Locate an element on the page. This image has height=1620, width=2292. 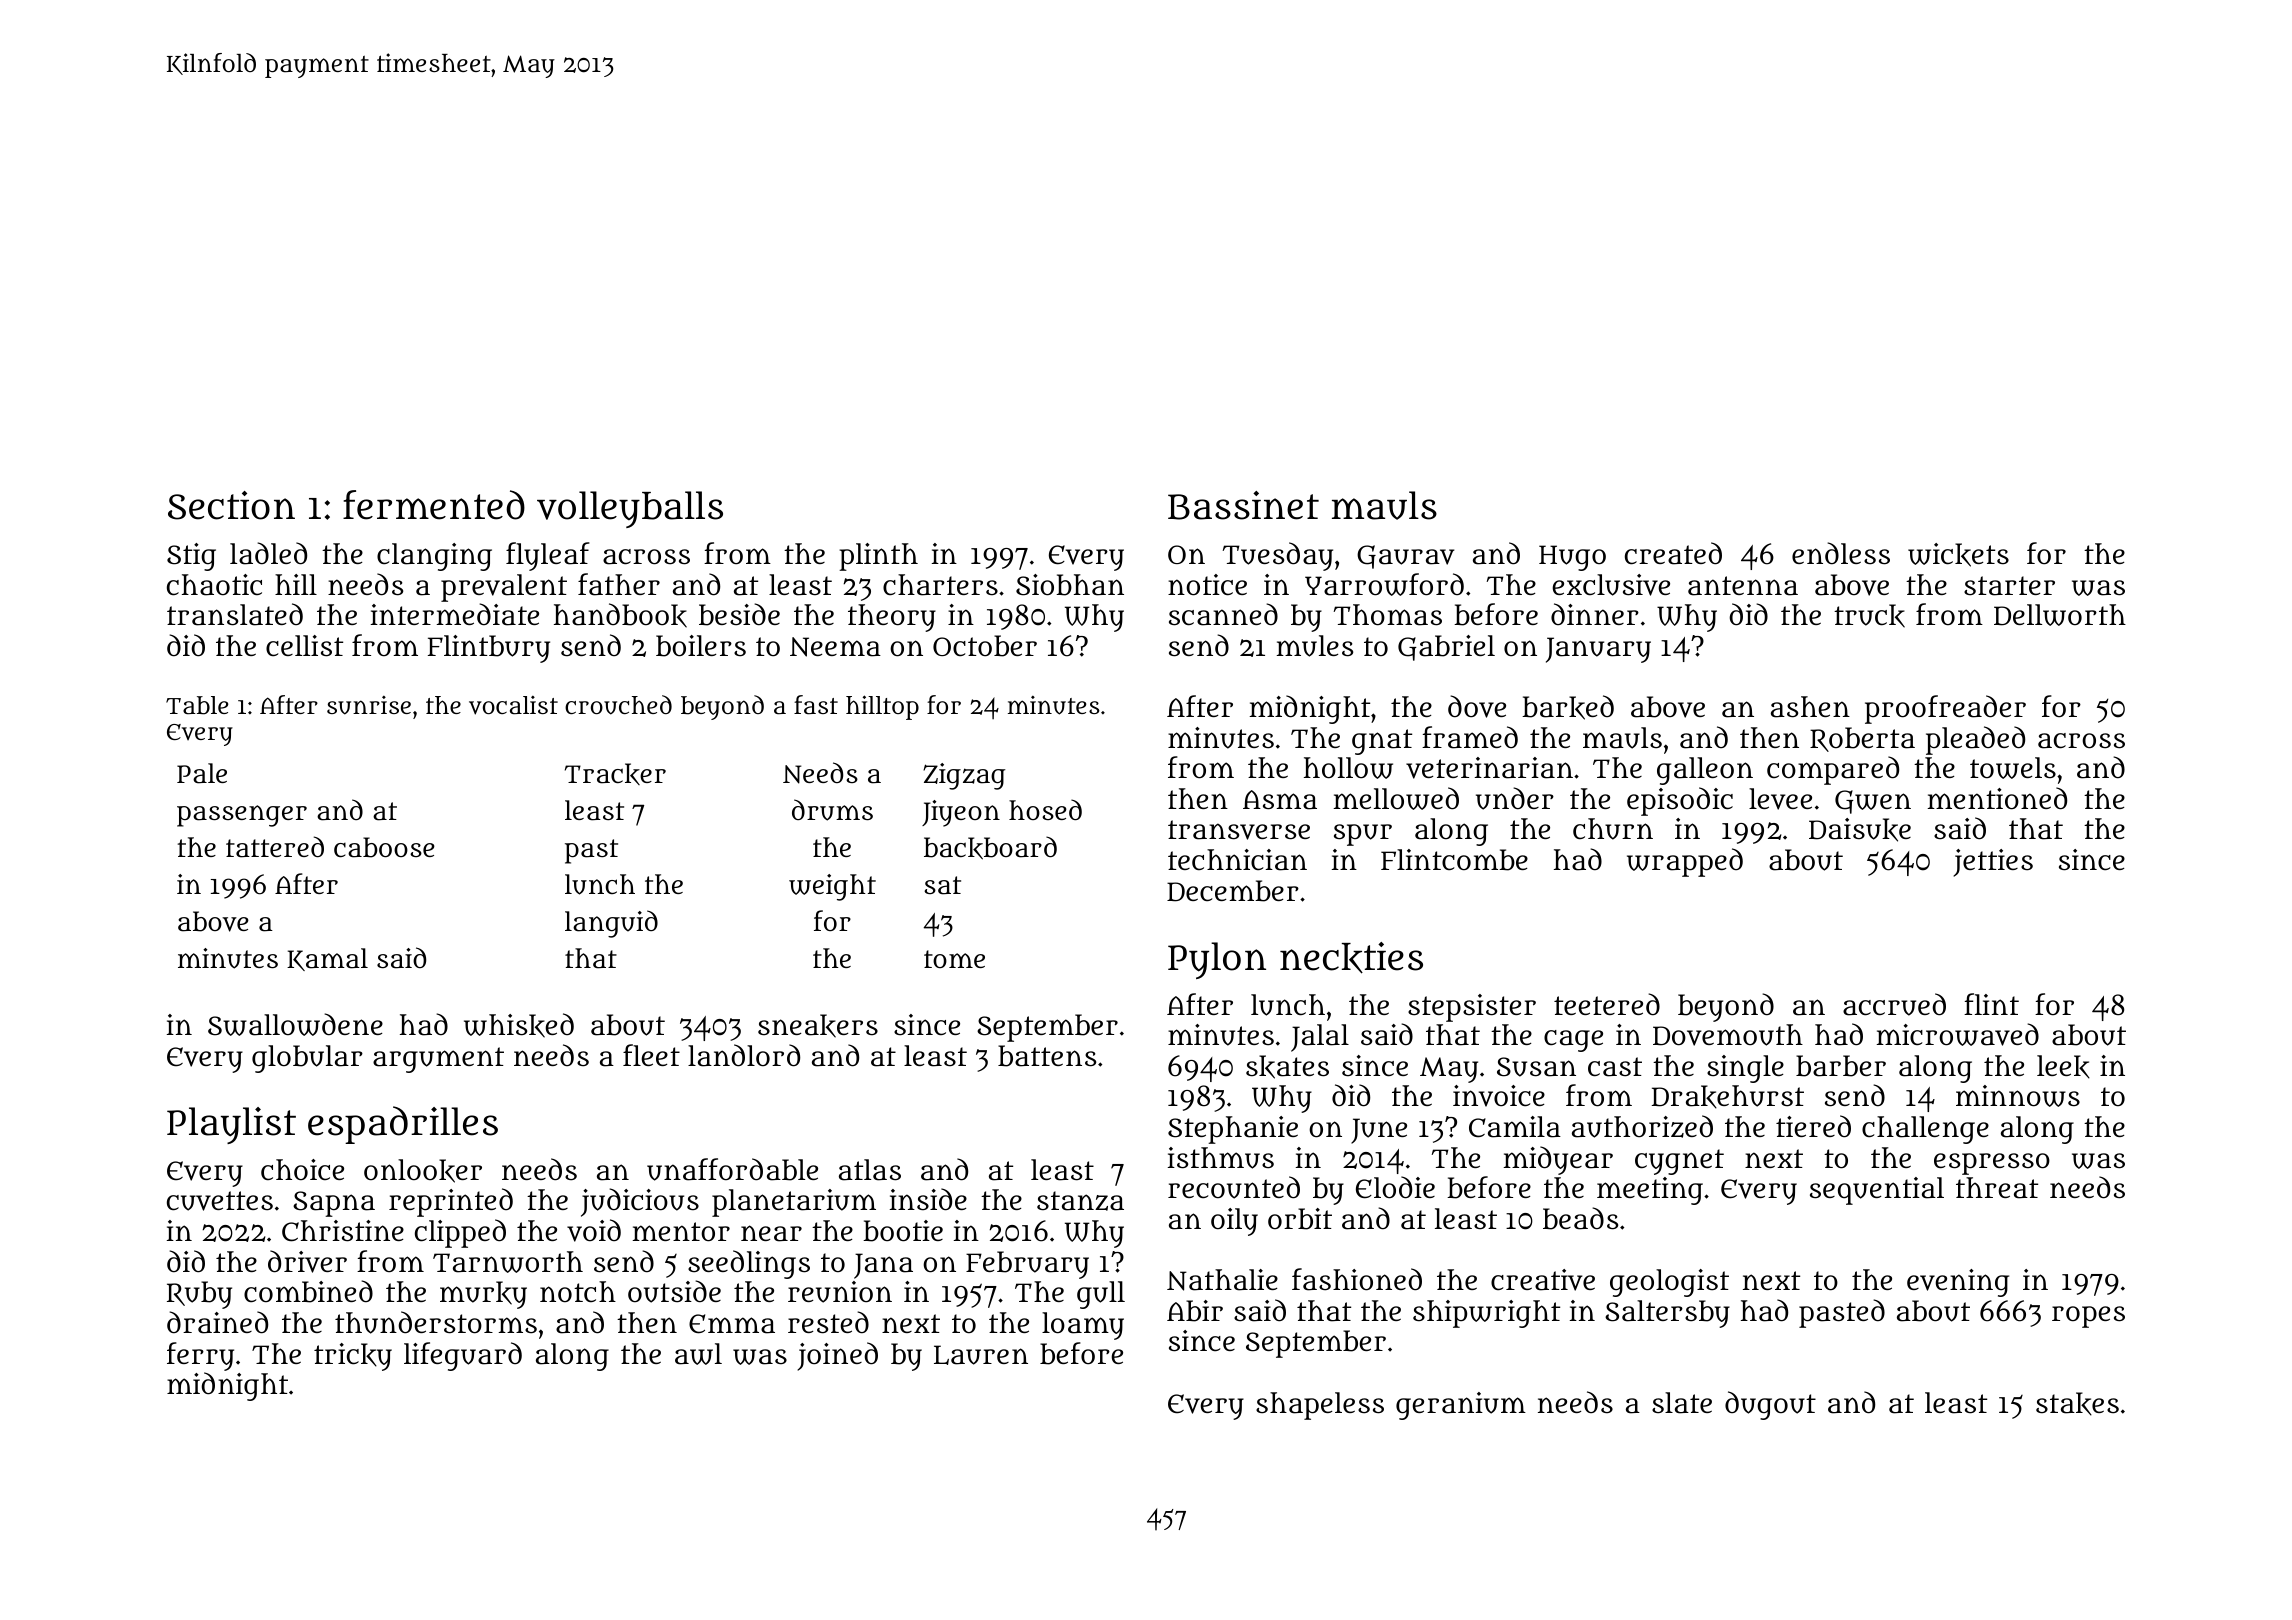
Section is located at coordinates (231, 505).
